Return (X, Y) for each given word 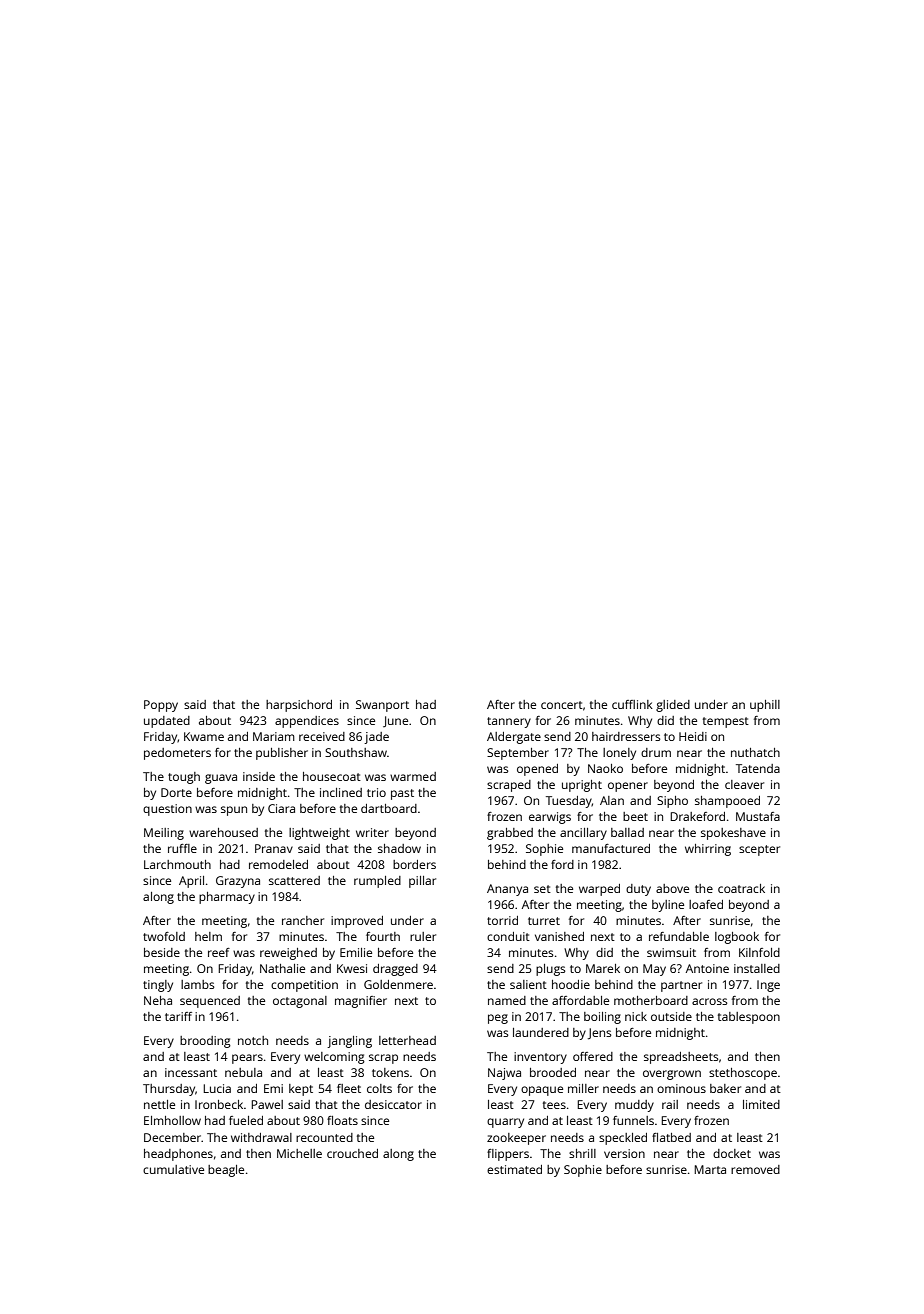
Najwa (504, 1074)
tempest (726, 722)
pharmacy (227, 898)
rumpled (377, 882)
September (518, 754)
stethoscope (743, 1074)
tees (554, 1105)
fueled (246, 1120)
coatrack (741, 888)
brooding (205, 1042)
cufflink (632, 704)
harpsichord (299, 706)
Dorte (176, 792)
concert (562, 705)
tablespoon (749, 1018)
